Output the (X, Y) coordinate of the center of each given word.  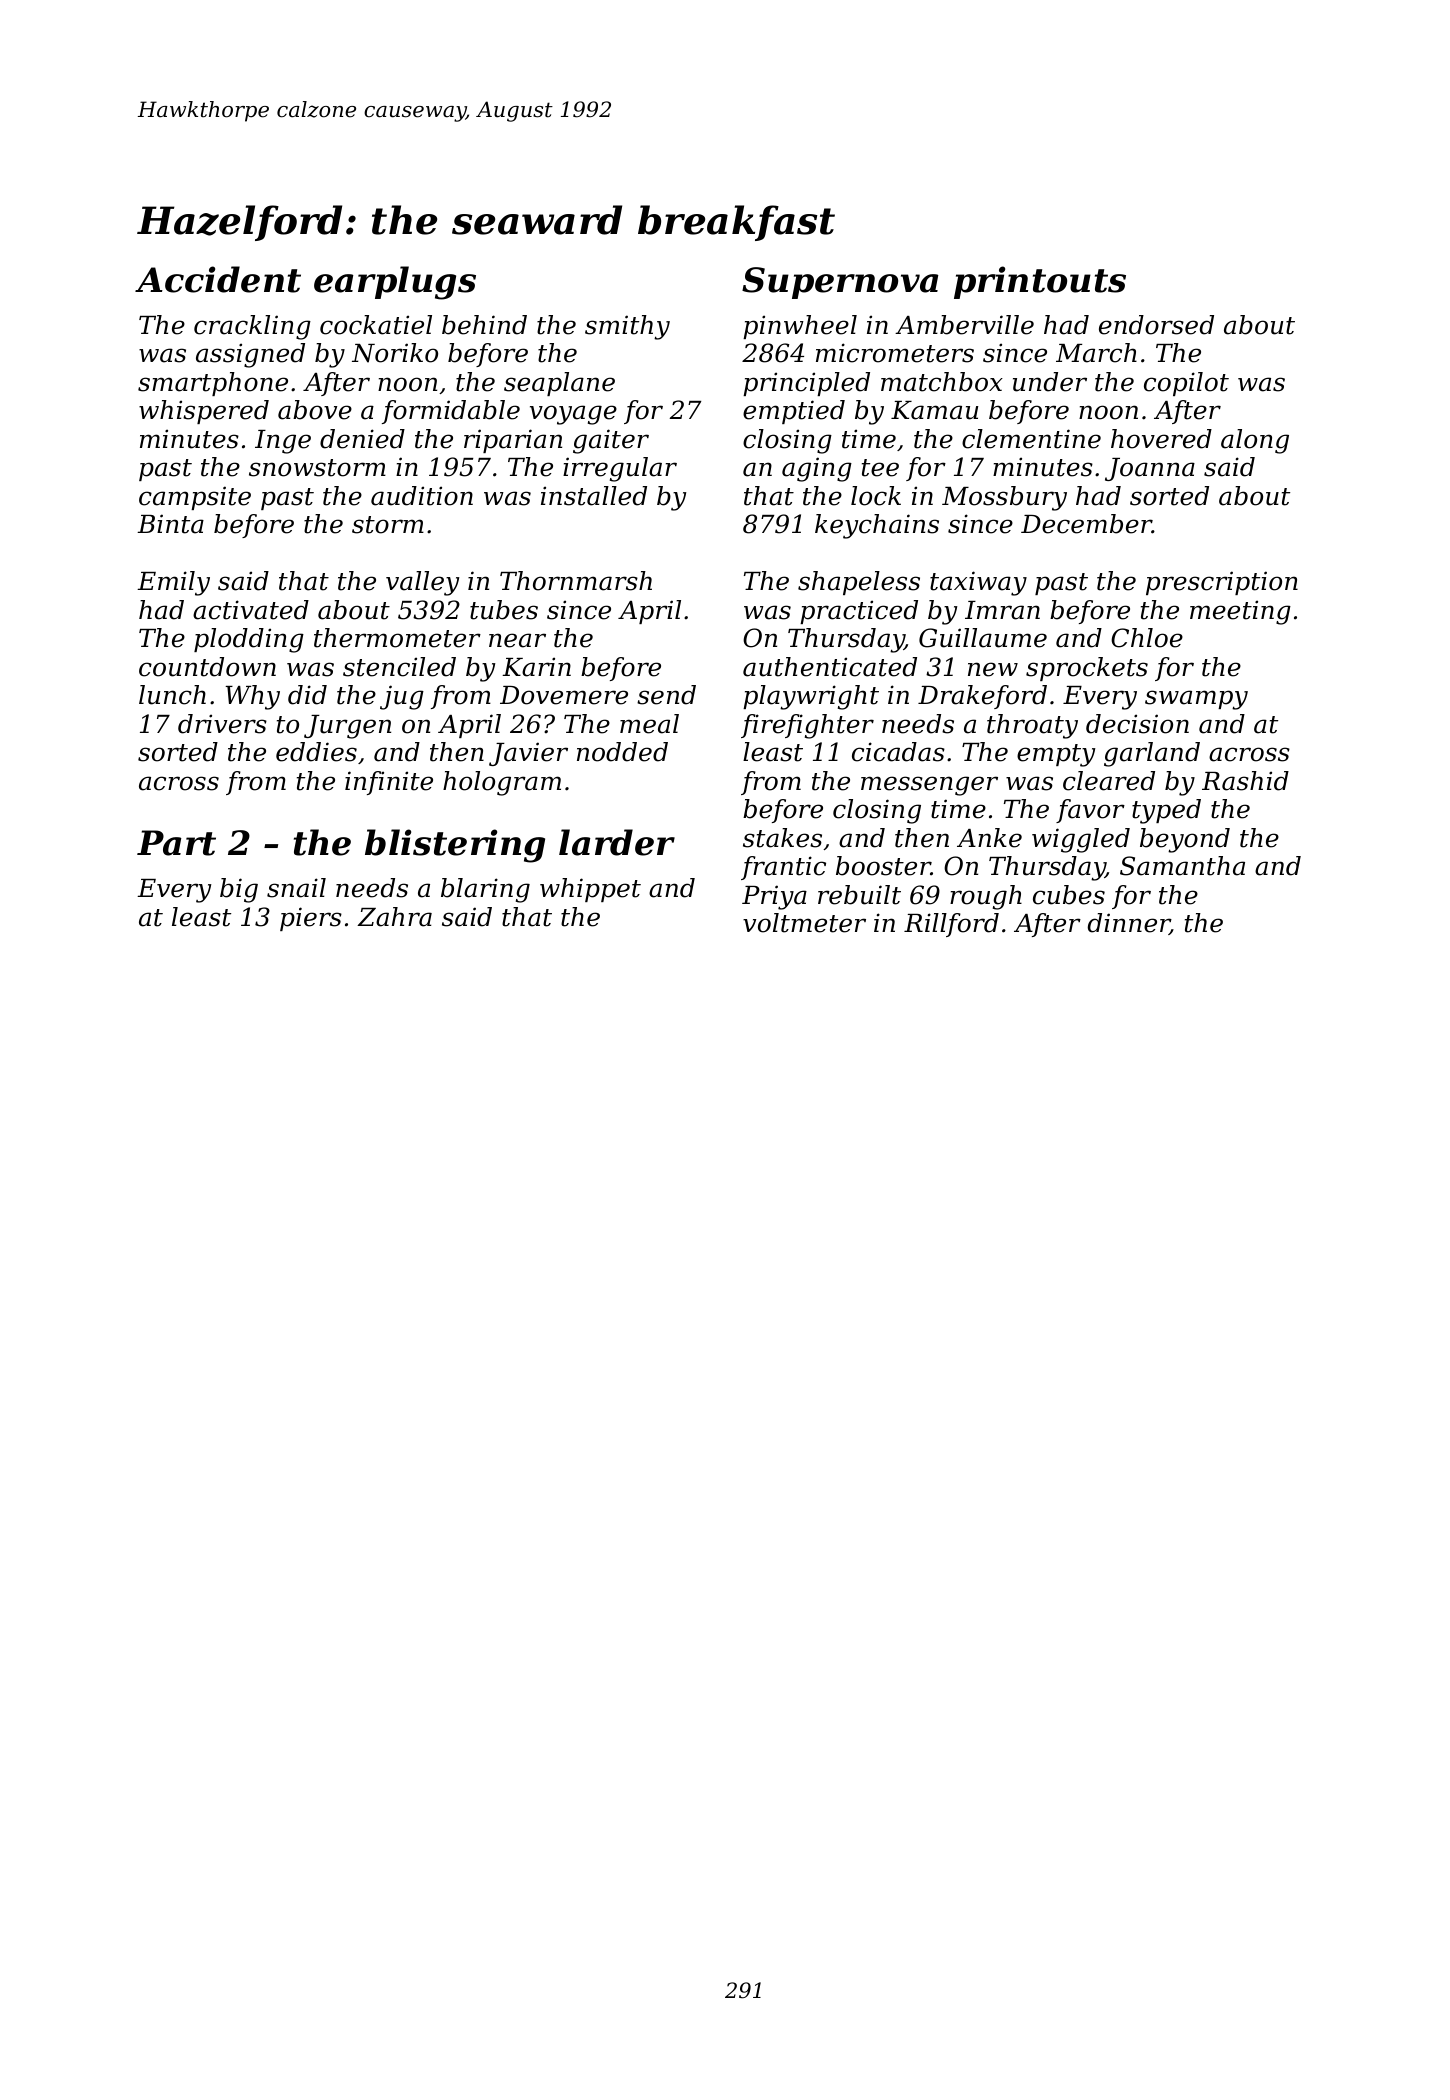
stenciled (399, 667)
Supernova (840, 283)
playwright (811, 697)
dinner (1129, 924)
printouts (1040, 282)
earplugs (395, 283)
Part (176, 843)
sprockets (1087, 669)
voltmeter (804, 923)
